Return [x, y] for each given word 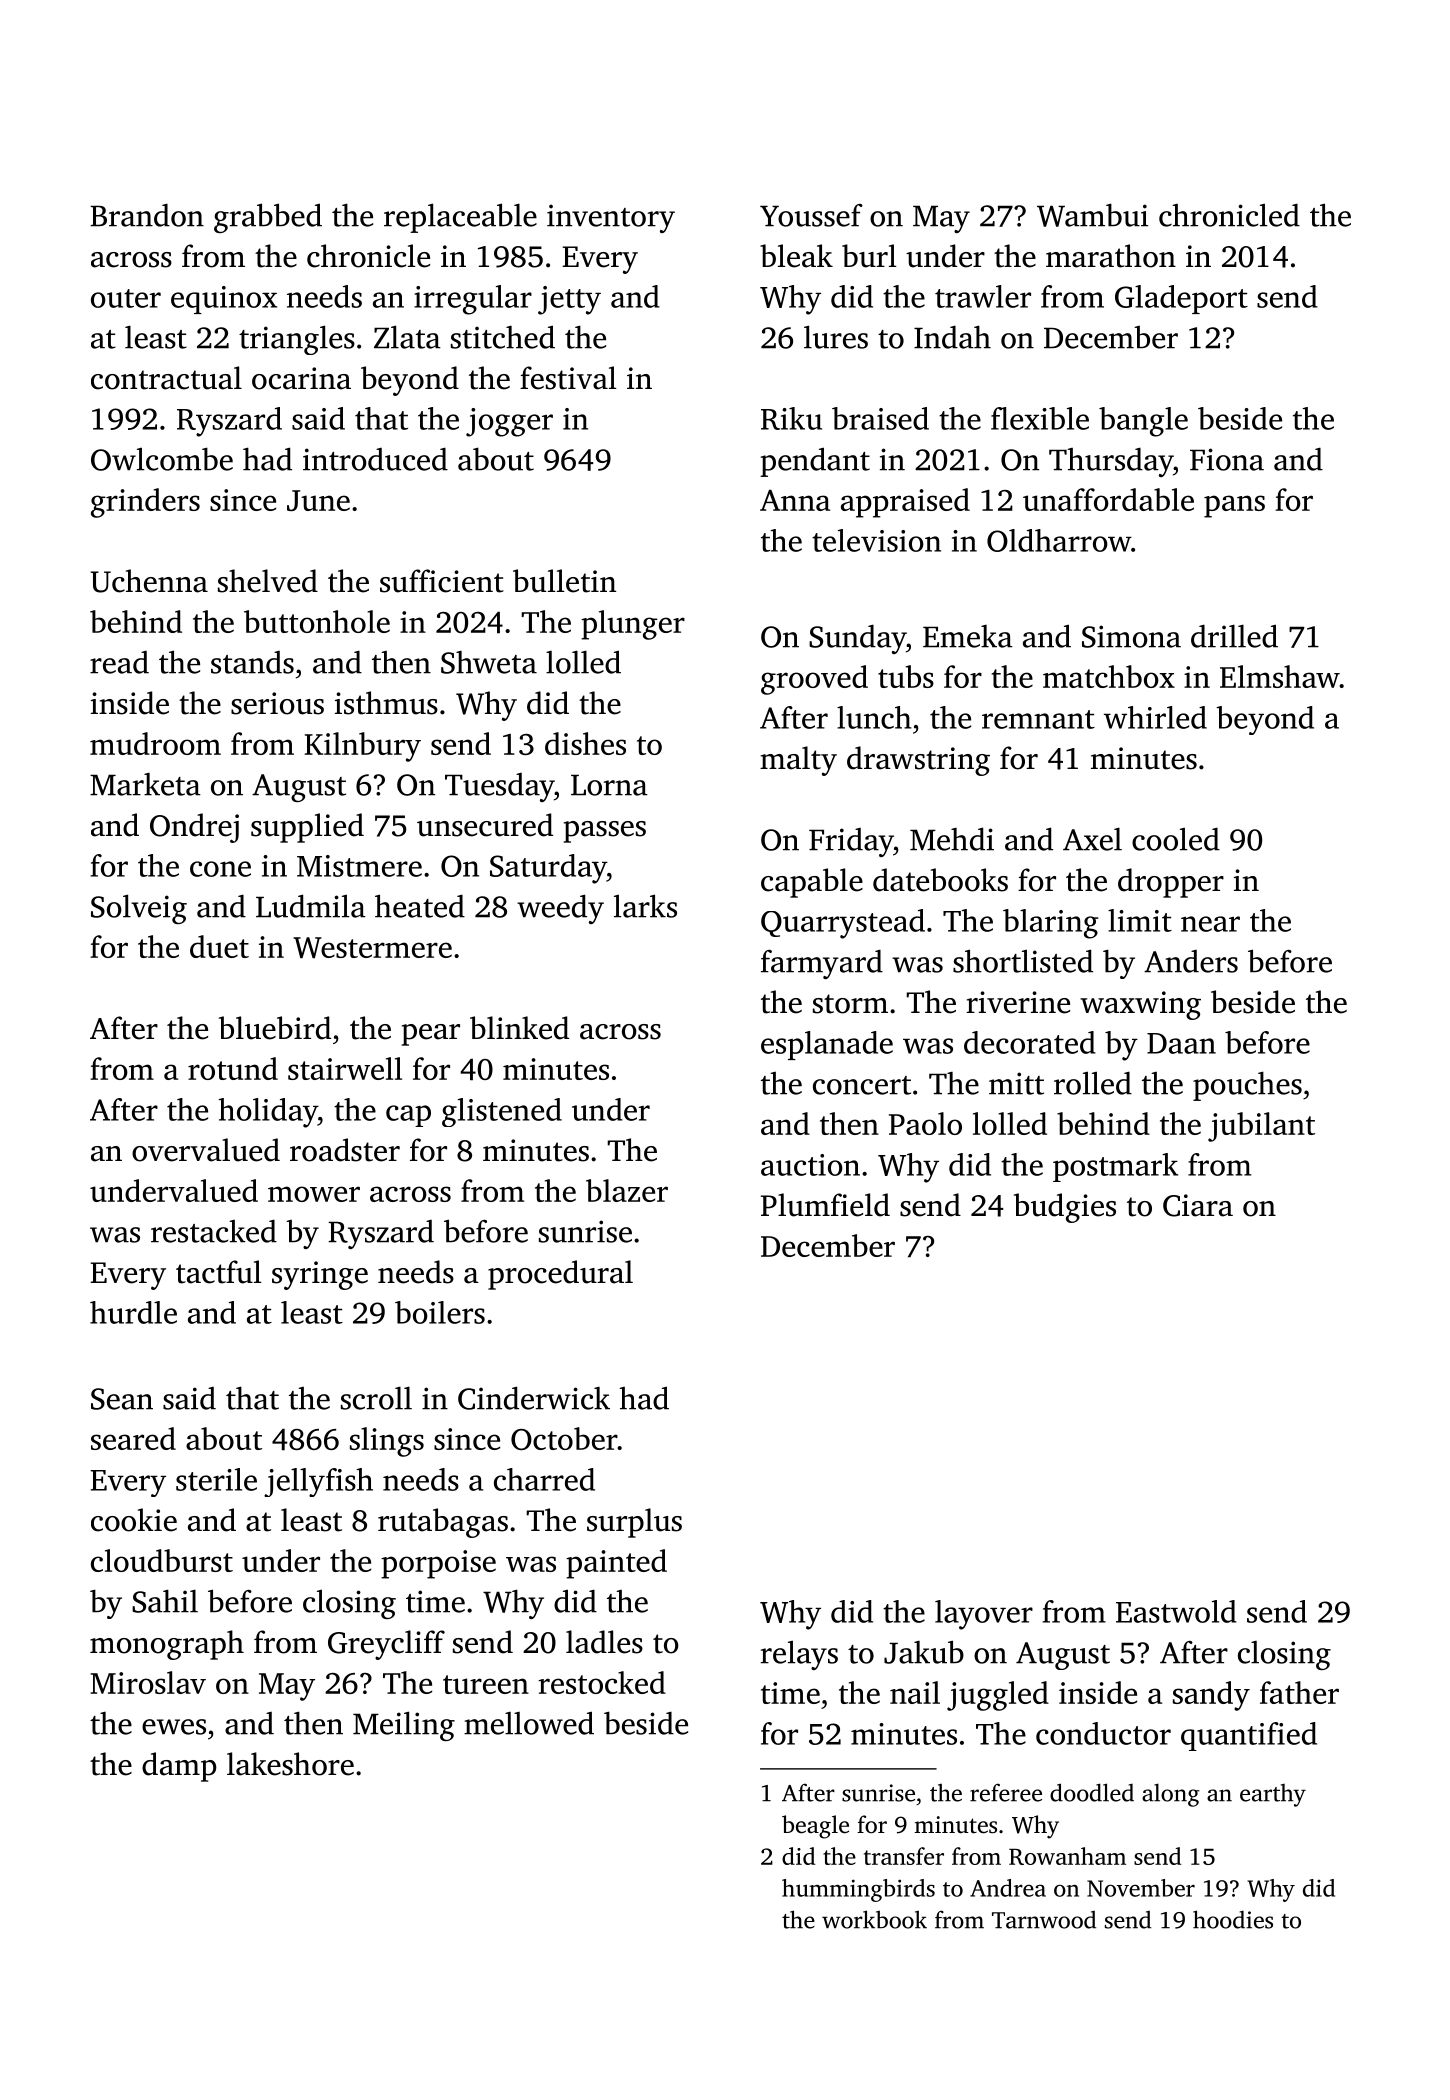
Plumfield [825, 1205]
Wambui [1092, 215]
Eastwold [1176, 1611]
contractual [166, 378]
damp [179, 1767]
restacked [214, 1231]
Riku [791, 418]
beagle [815, 1827]
